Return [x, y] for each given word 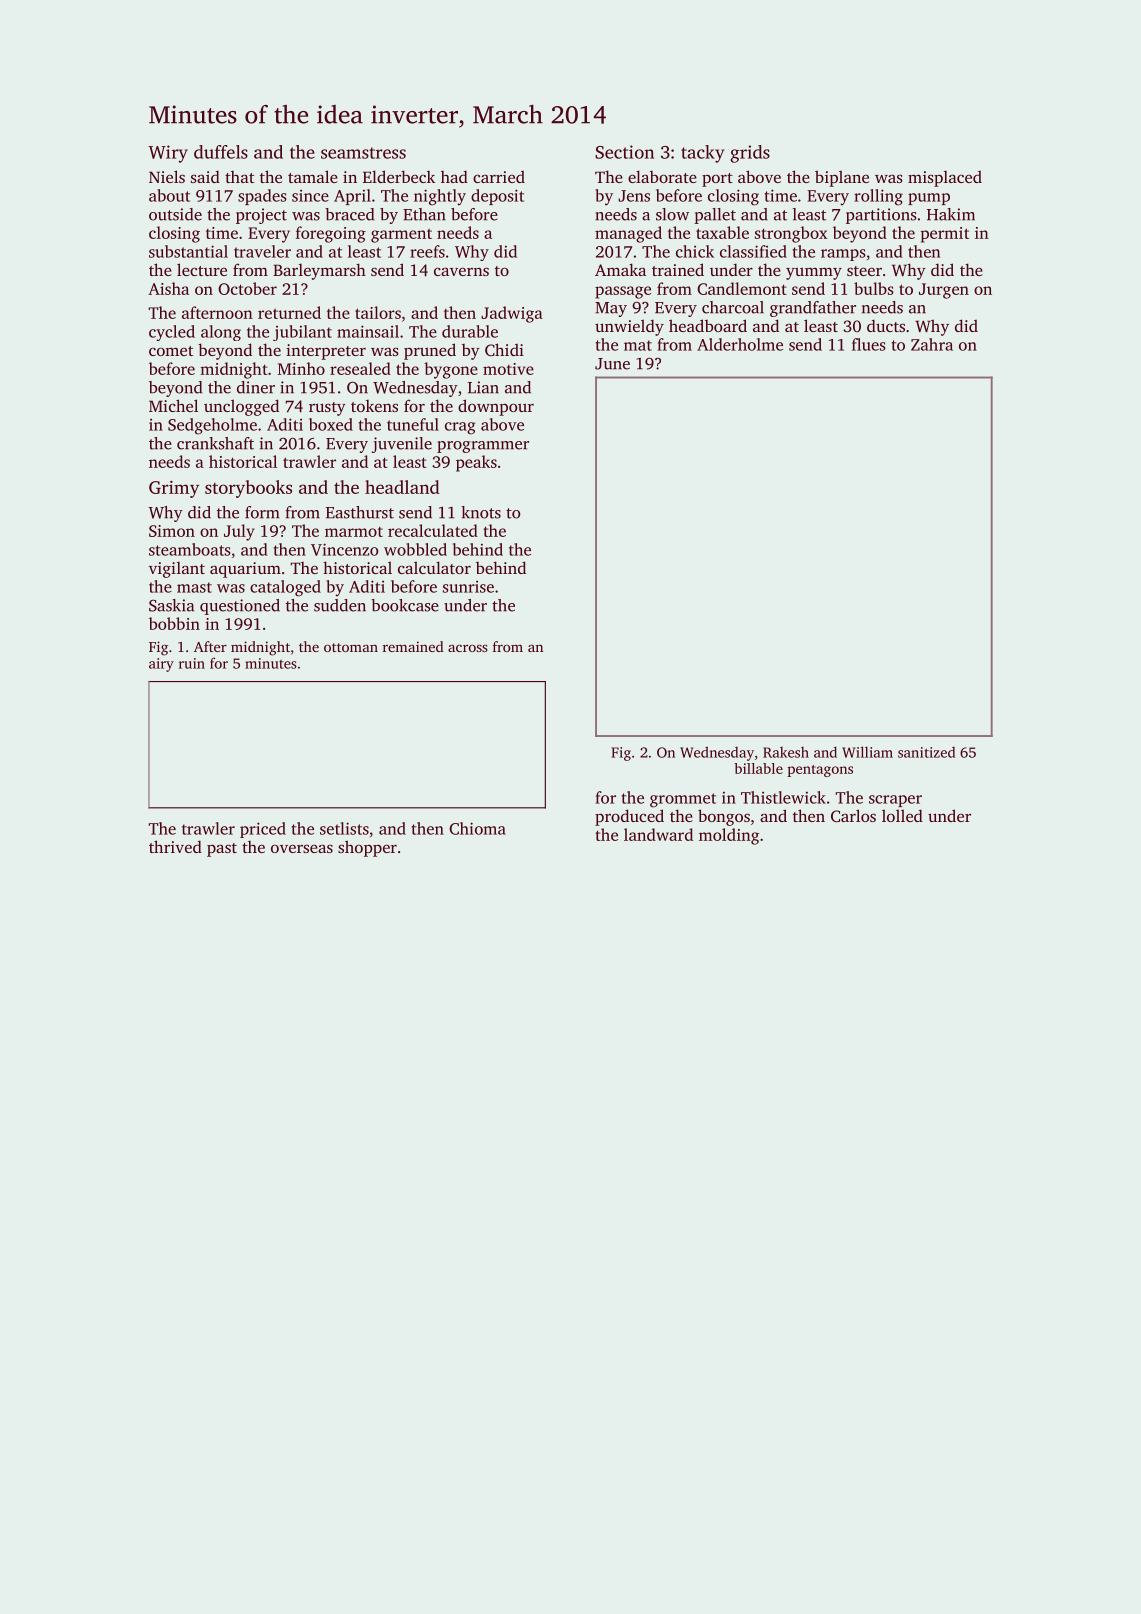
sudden [340, 605]
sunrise [468, 587]
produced [629, 817]
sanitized [926, 752]
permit [945, 235]
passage [623, 292]
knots [481, 512]
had [454, 176]
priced [263, 830]
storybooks [248, 489]
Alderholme [740, 344]
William [867, 752]
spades [262, 197]
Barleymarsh [319, 271]
